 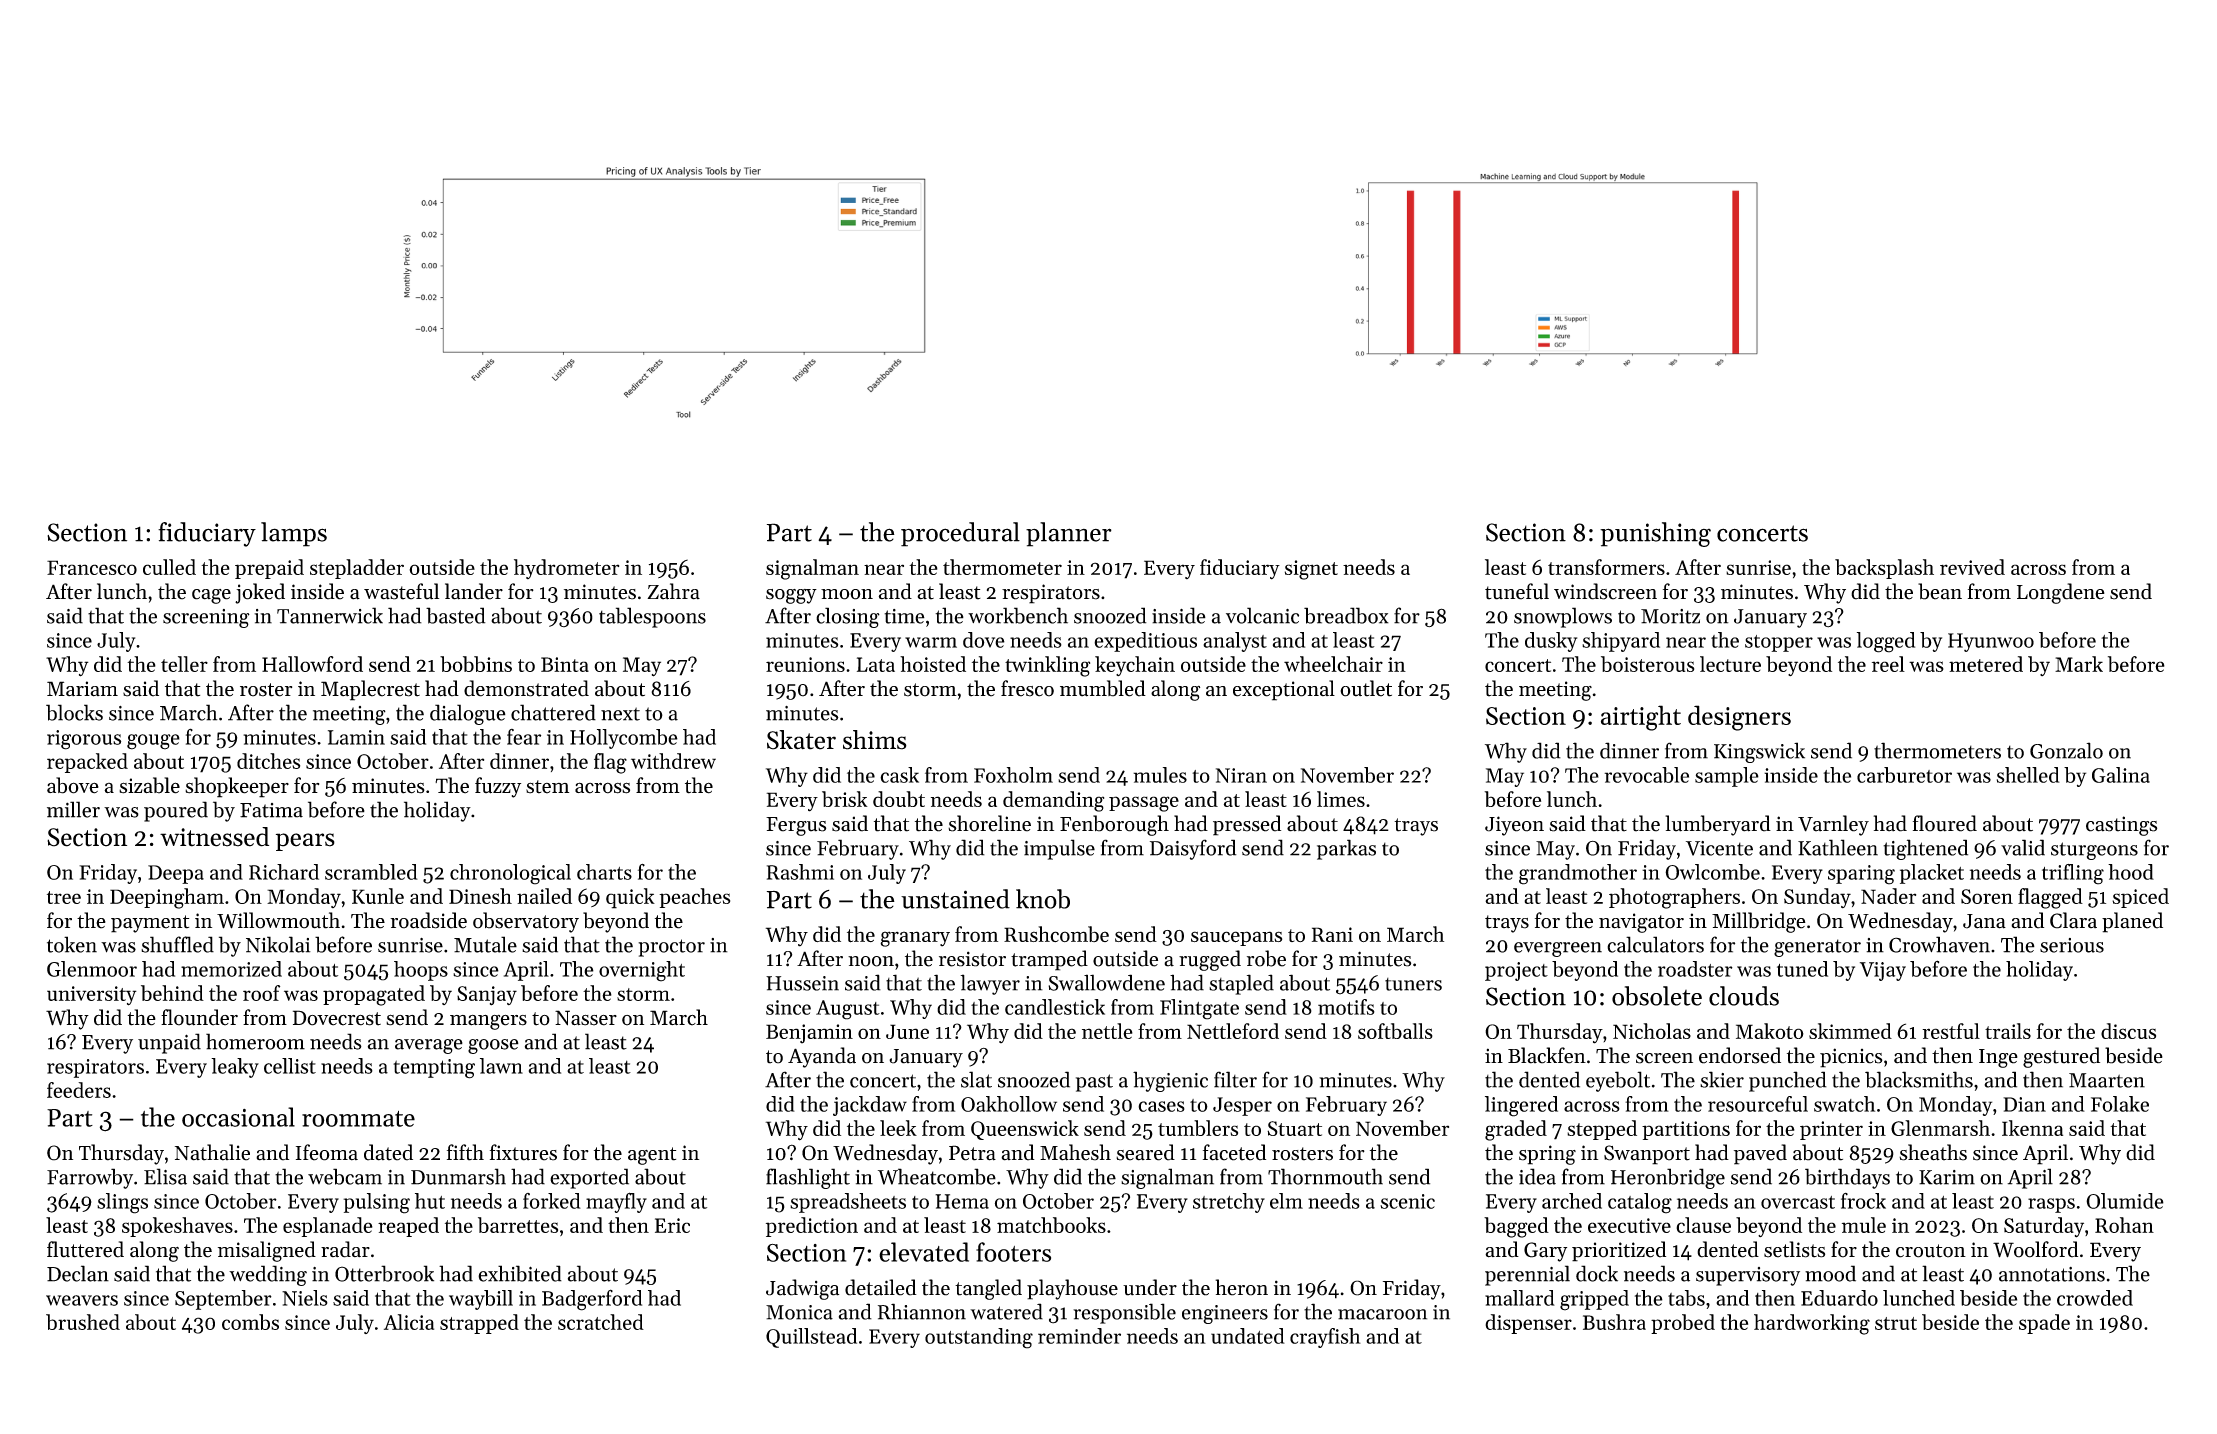 I want to click on feeders, so click(x=79, y=1090).
